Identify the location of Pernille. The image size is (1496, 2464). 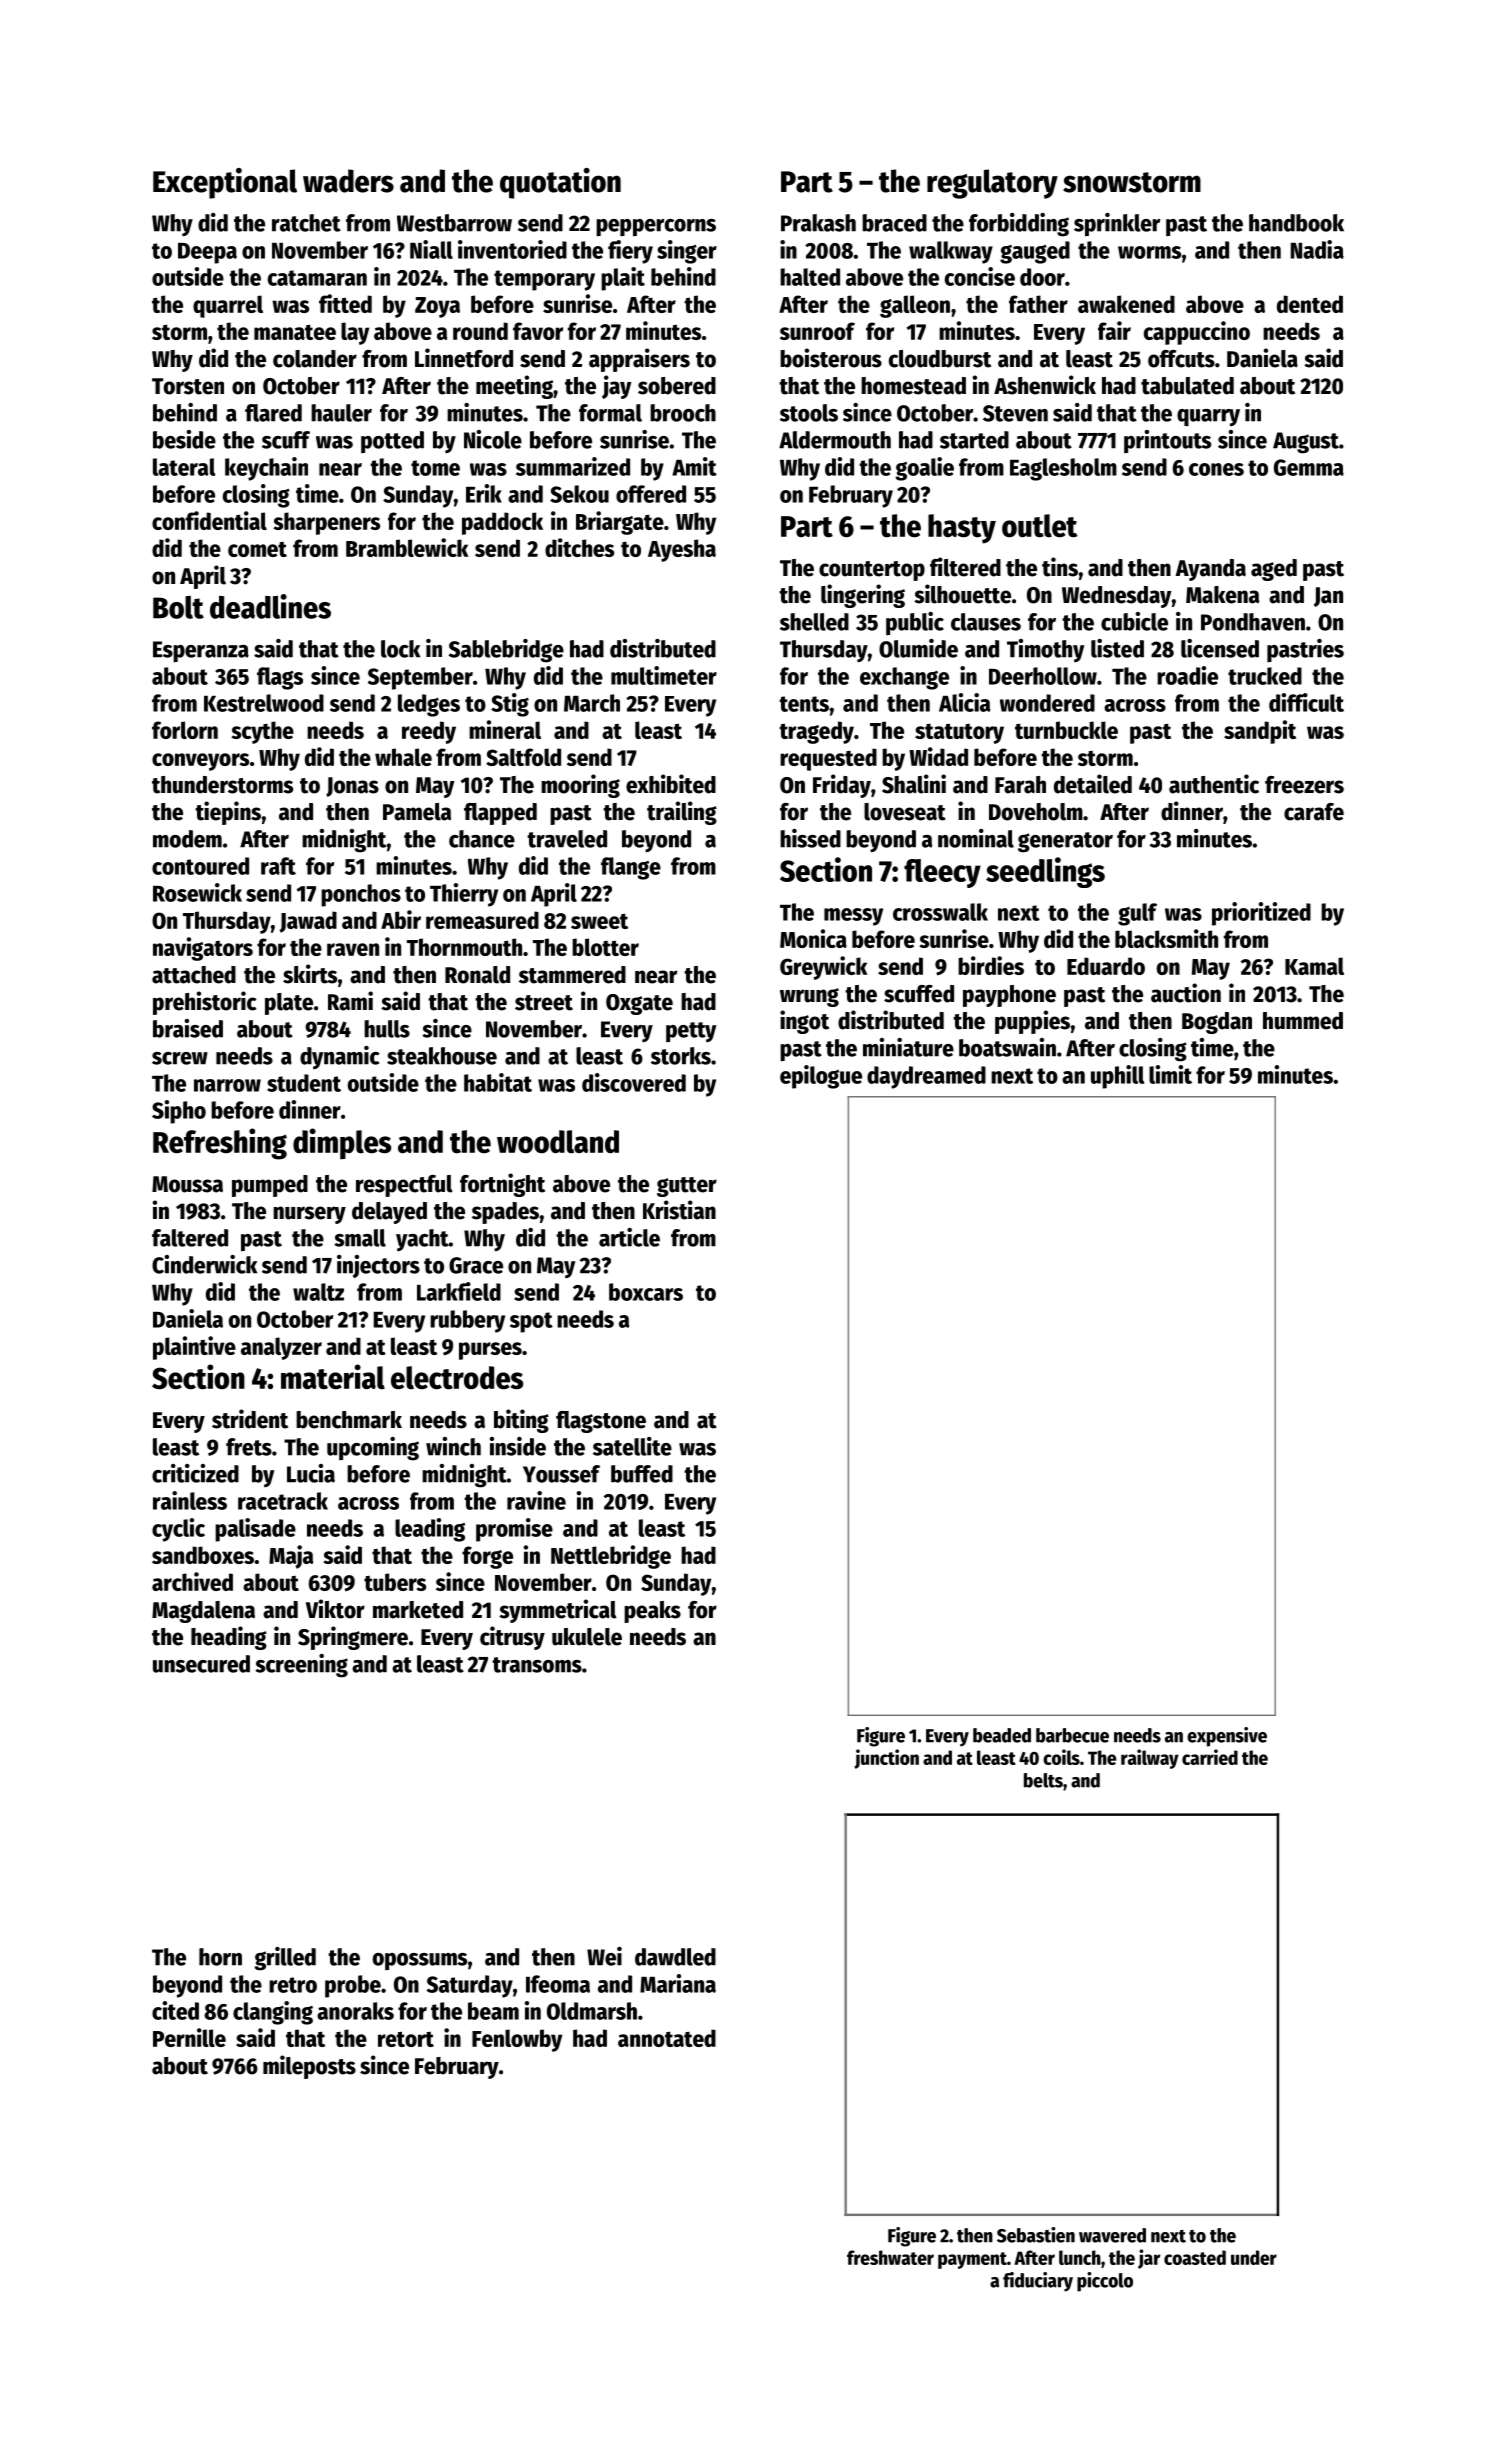
(189, 2037).
